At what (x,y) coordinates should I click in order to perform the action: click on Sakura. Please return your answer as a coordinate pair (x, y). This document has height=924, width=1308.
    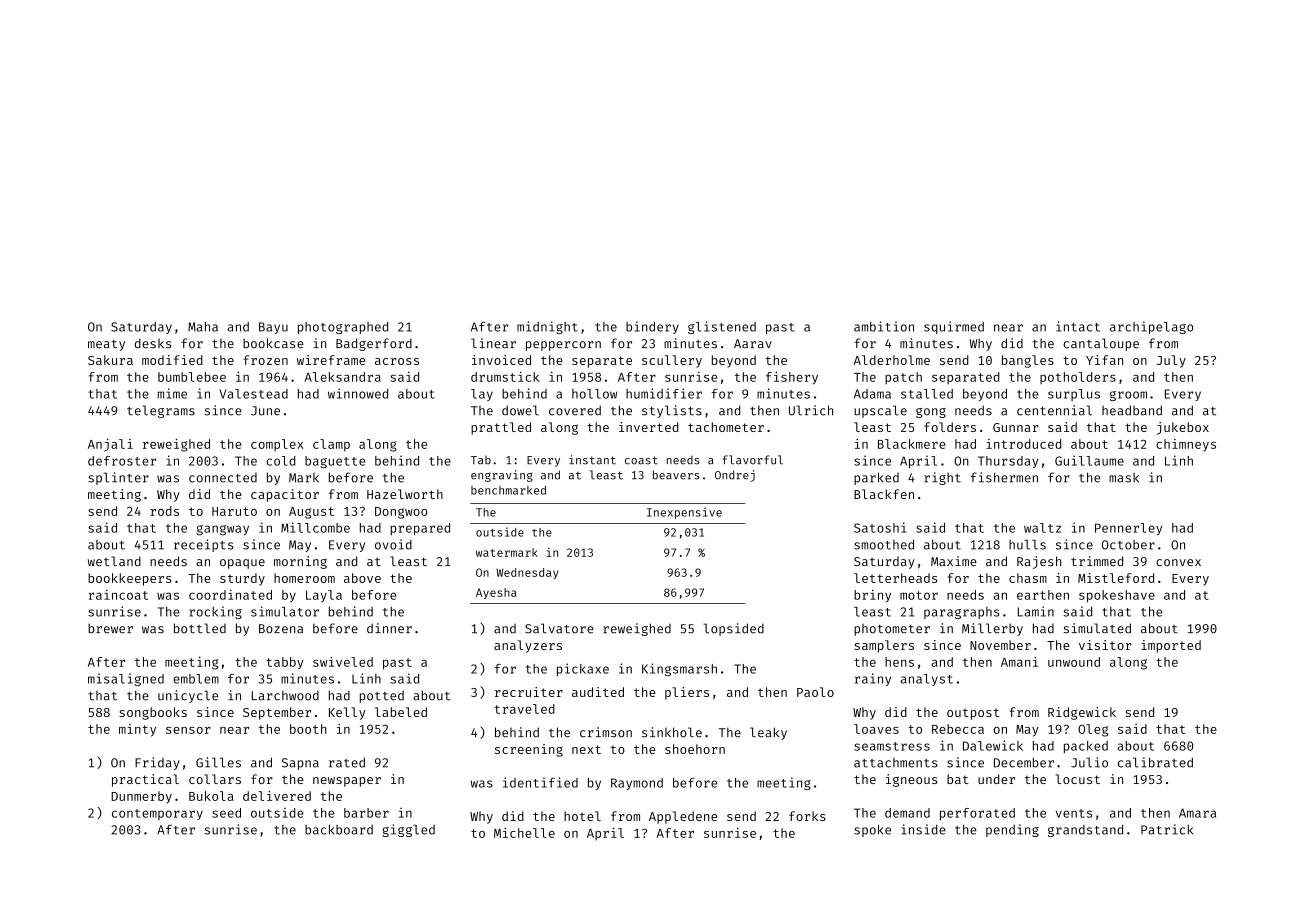
    Looking at the image, I should click on (110, 360).
